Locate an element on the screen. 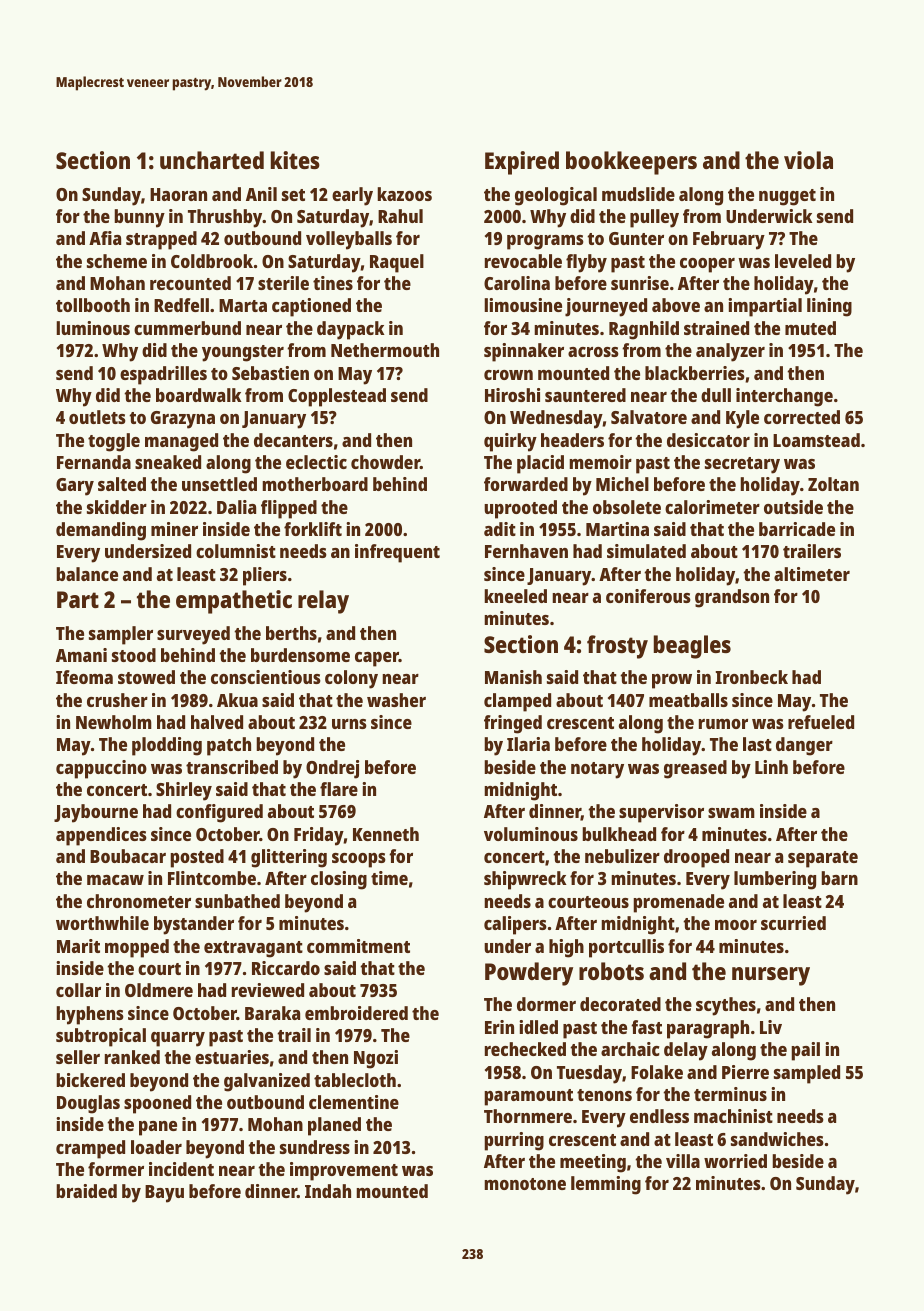  incident is located at coordinates (181, 1169).
